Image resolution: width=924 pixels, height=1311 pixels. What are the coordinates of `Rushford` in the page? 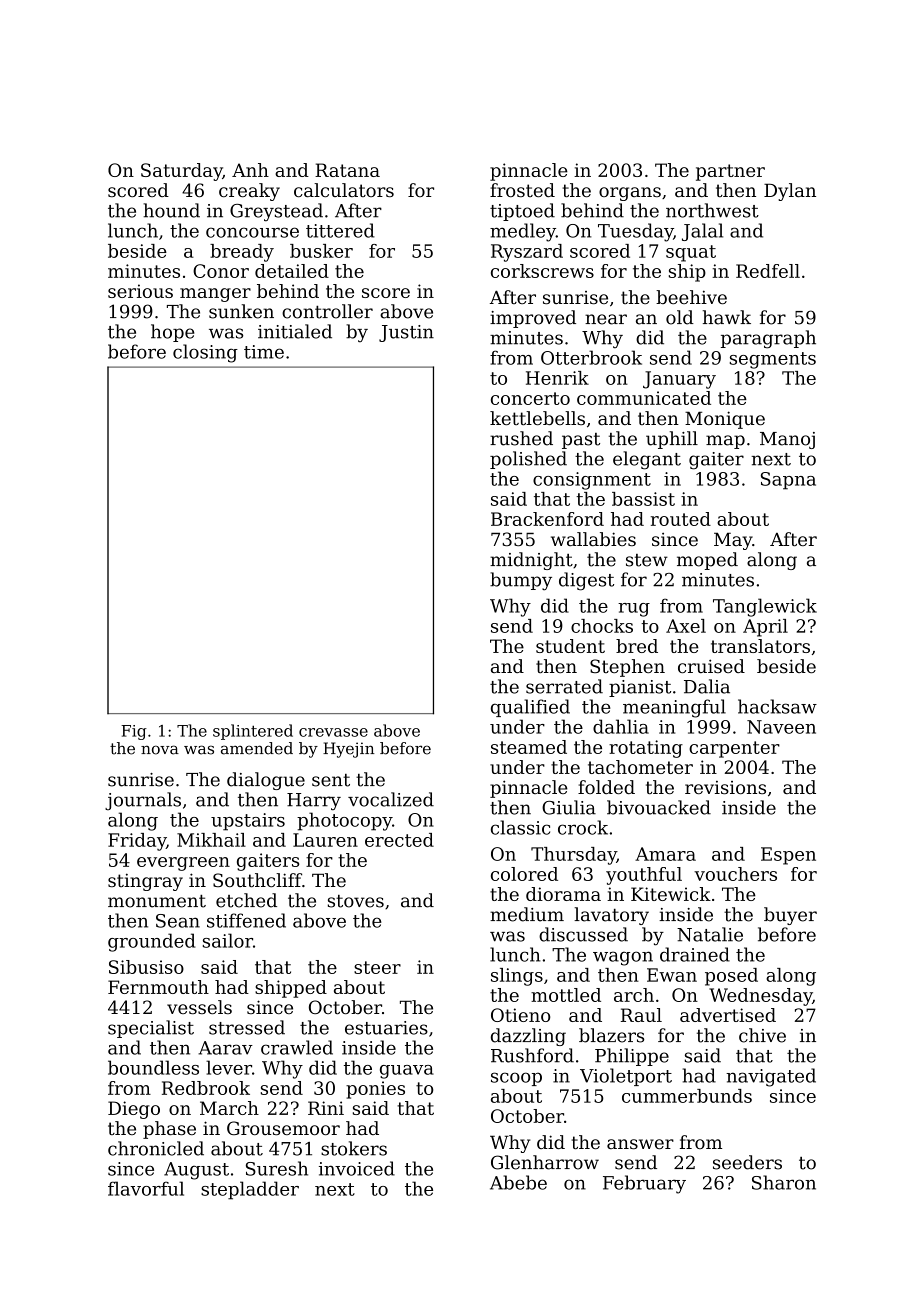 It's located at (532, 1055).
